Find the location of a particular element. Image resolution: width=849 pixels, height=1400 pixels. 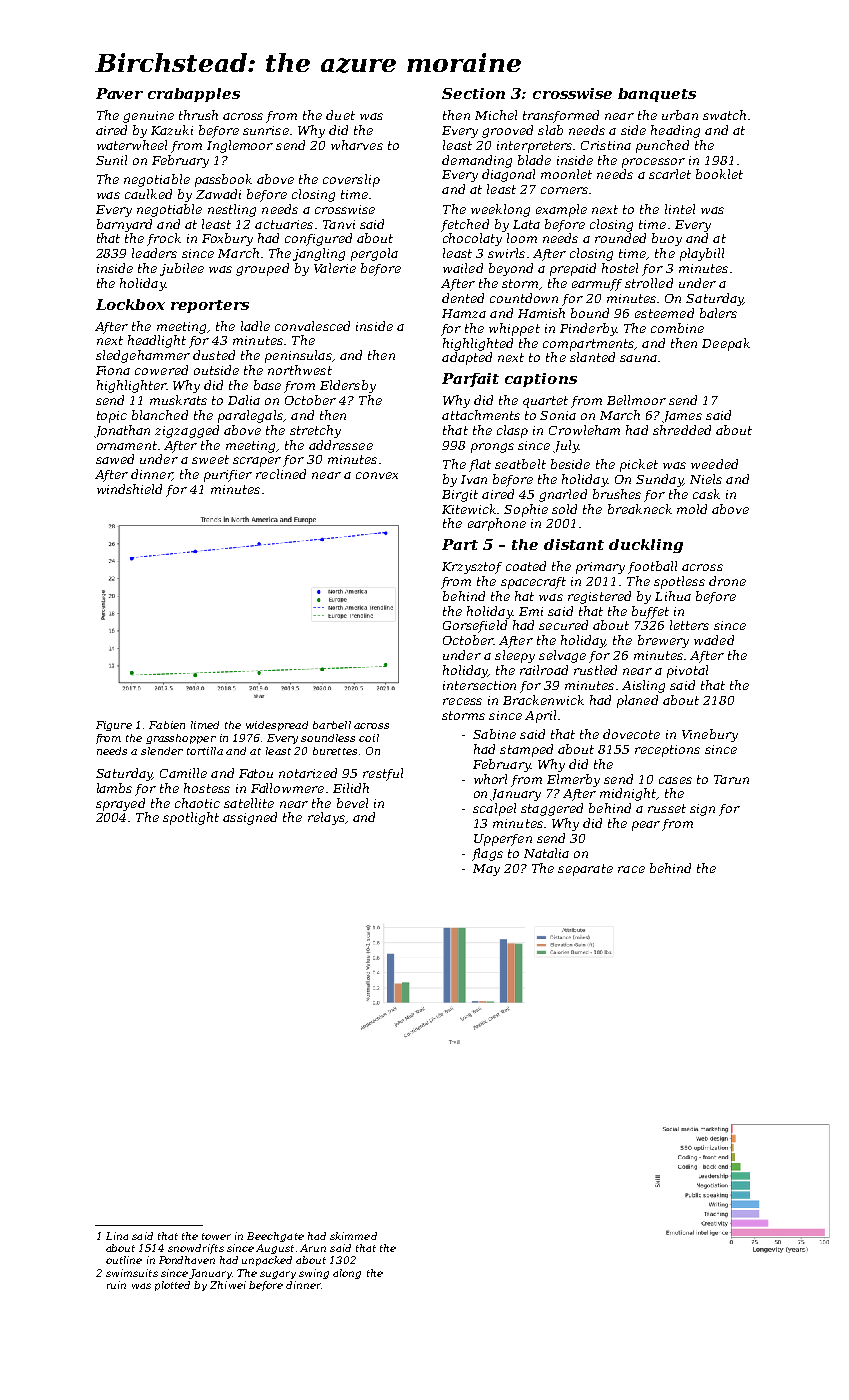

crabapples is located at coordinates (194, 95).
